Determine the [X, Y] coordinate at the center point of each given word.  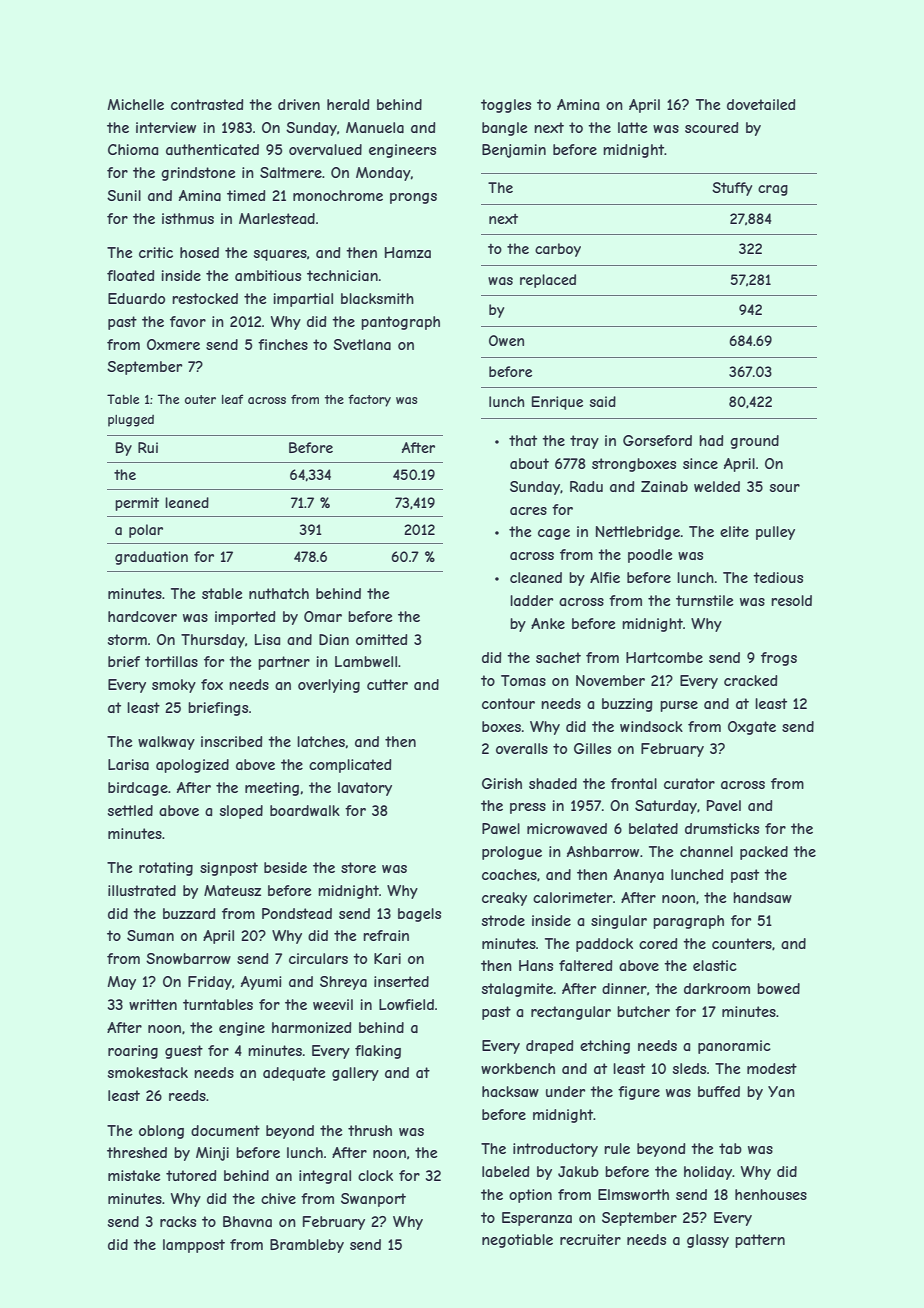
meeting [272, 789]
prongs [413, 198]
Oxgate [752, 728]
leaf [232, 399]
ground [754, 442]
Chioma [133, 149]
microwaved [567, 828]
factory [369, 400]
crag [773, 190]
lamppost [194, 1246]
